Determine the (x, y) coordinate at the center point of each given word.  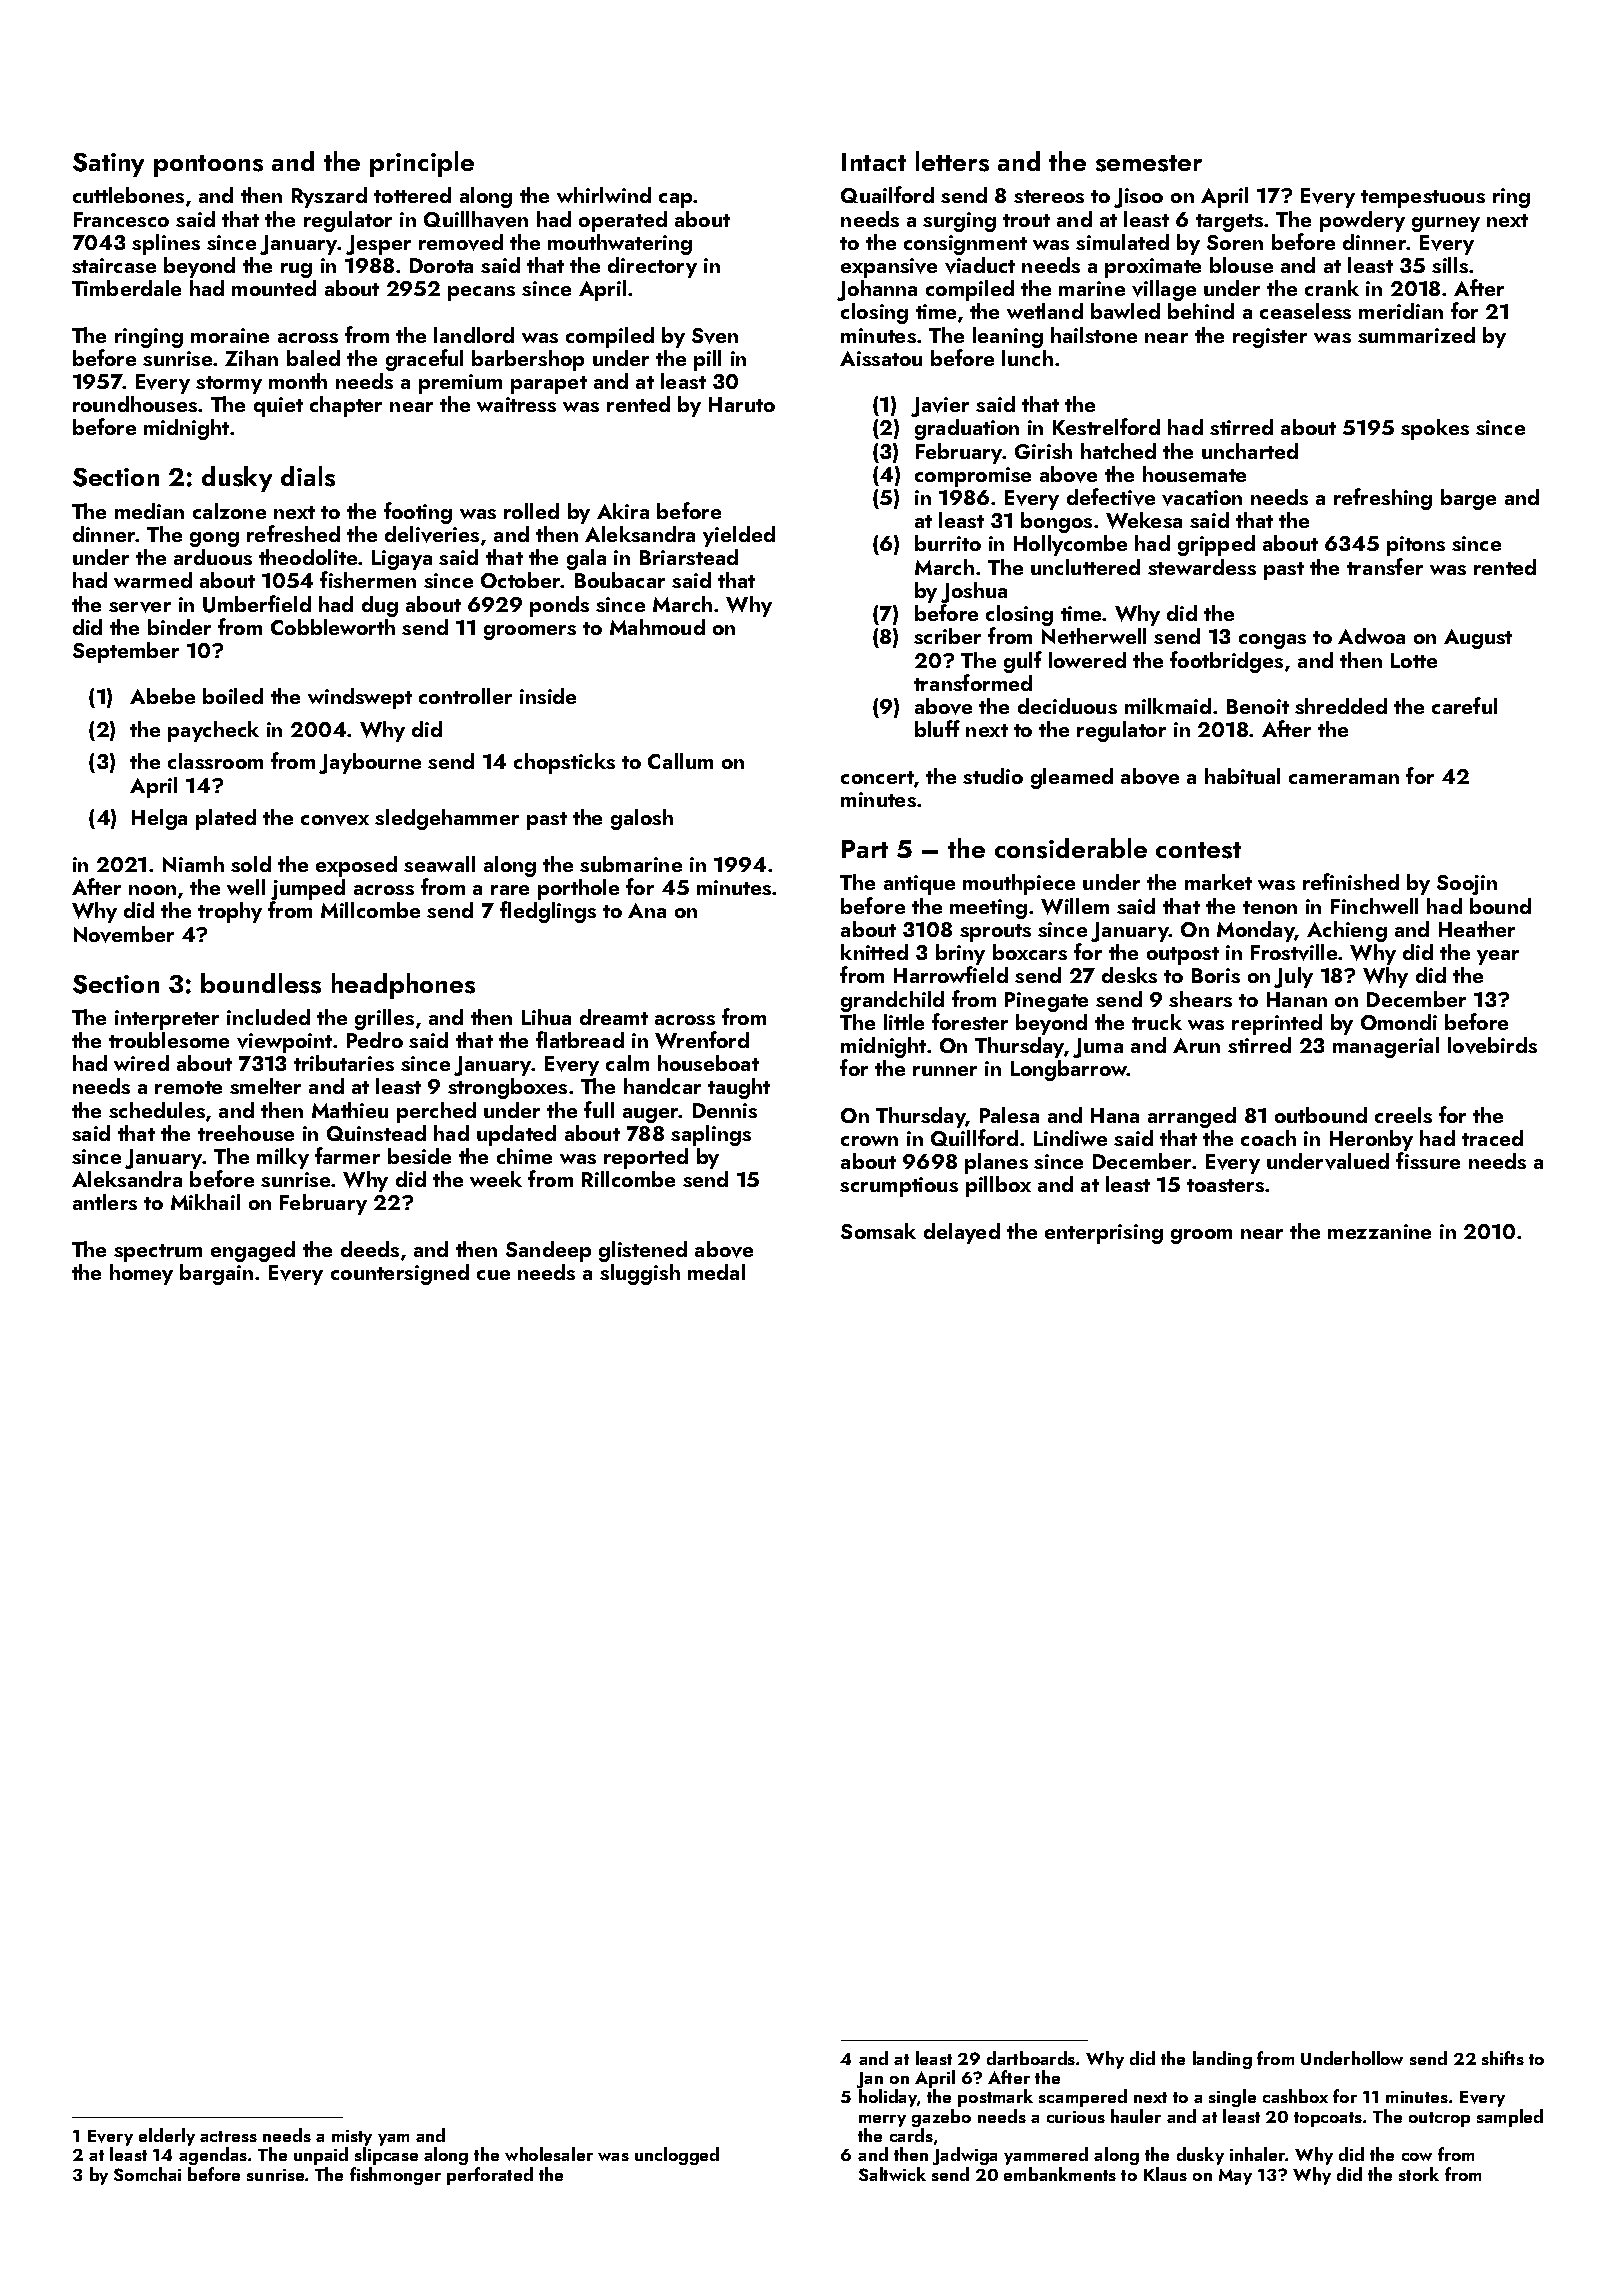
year (1498, 957)
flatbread (580, 1039)
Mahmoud (657, 627)
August (1478, 639)
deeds (370, 1249)
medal (716, 1272)
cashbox (1295, 2096)
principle (422, 164)
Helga (159, 819)
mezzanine (1379, 1231)
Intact (874, 162)
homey (141, 1274)
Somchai (147, 2174)
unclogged (677, 2156)
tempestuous (1423, 199)
